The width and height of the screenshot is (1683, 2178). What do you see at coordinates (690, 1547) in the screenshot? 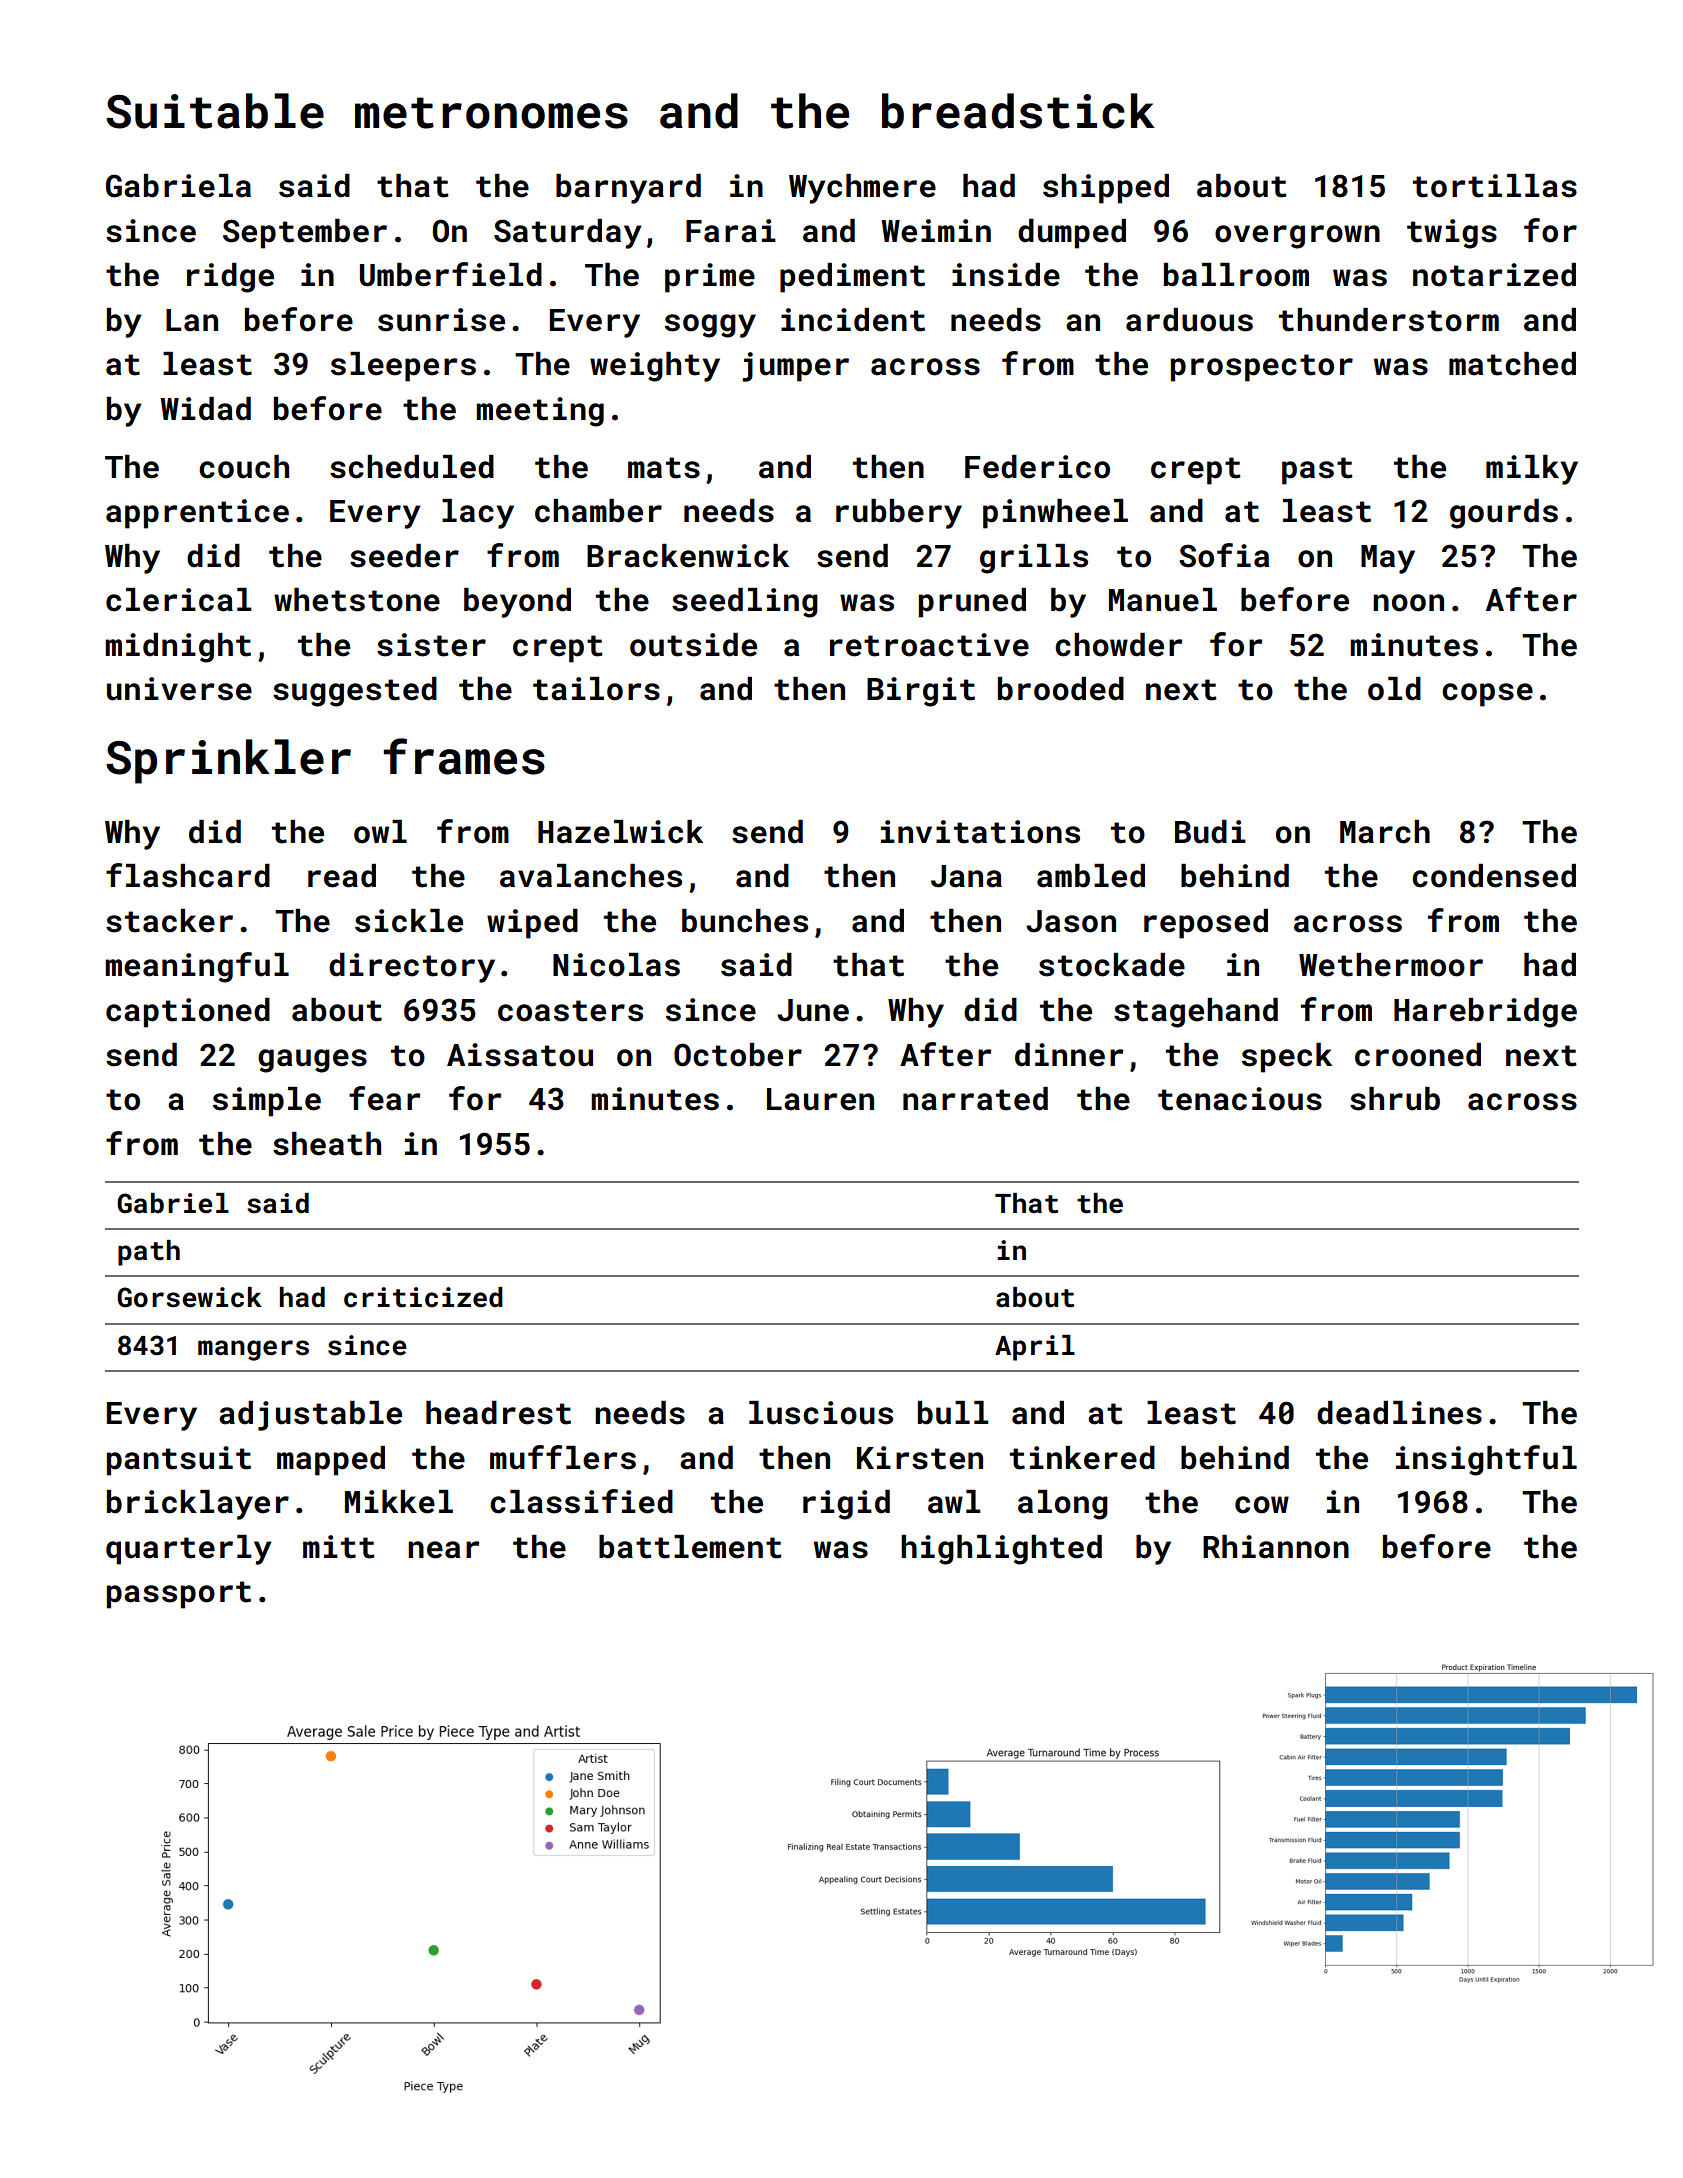
I see `battlement` at bounding box center [690, 1547].
